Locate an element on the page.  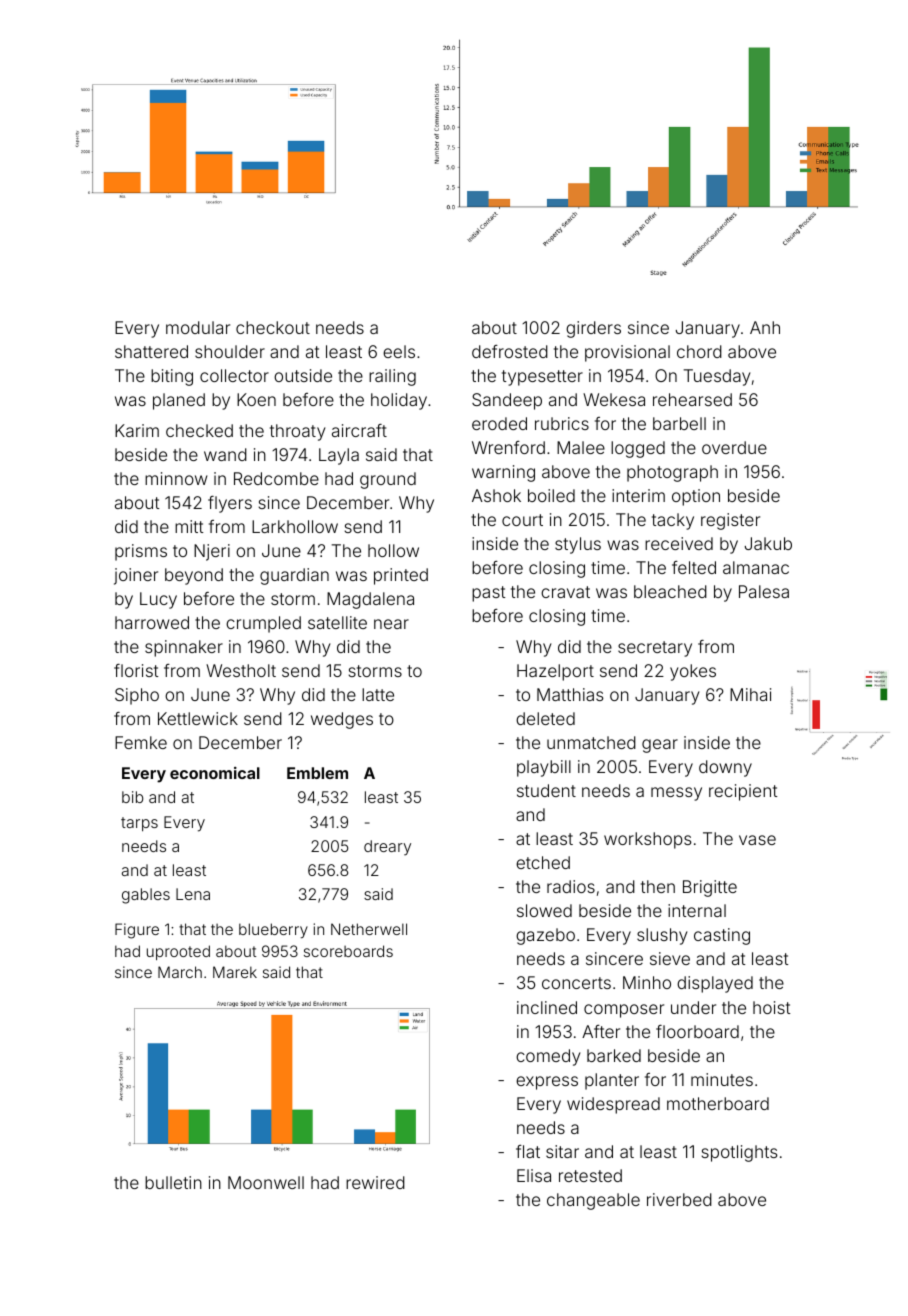
Emblem is located at coordinates (317, 773).
